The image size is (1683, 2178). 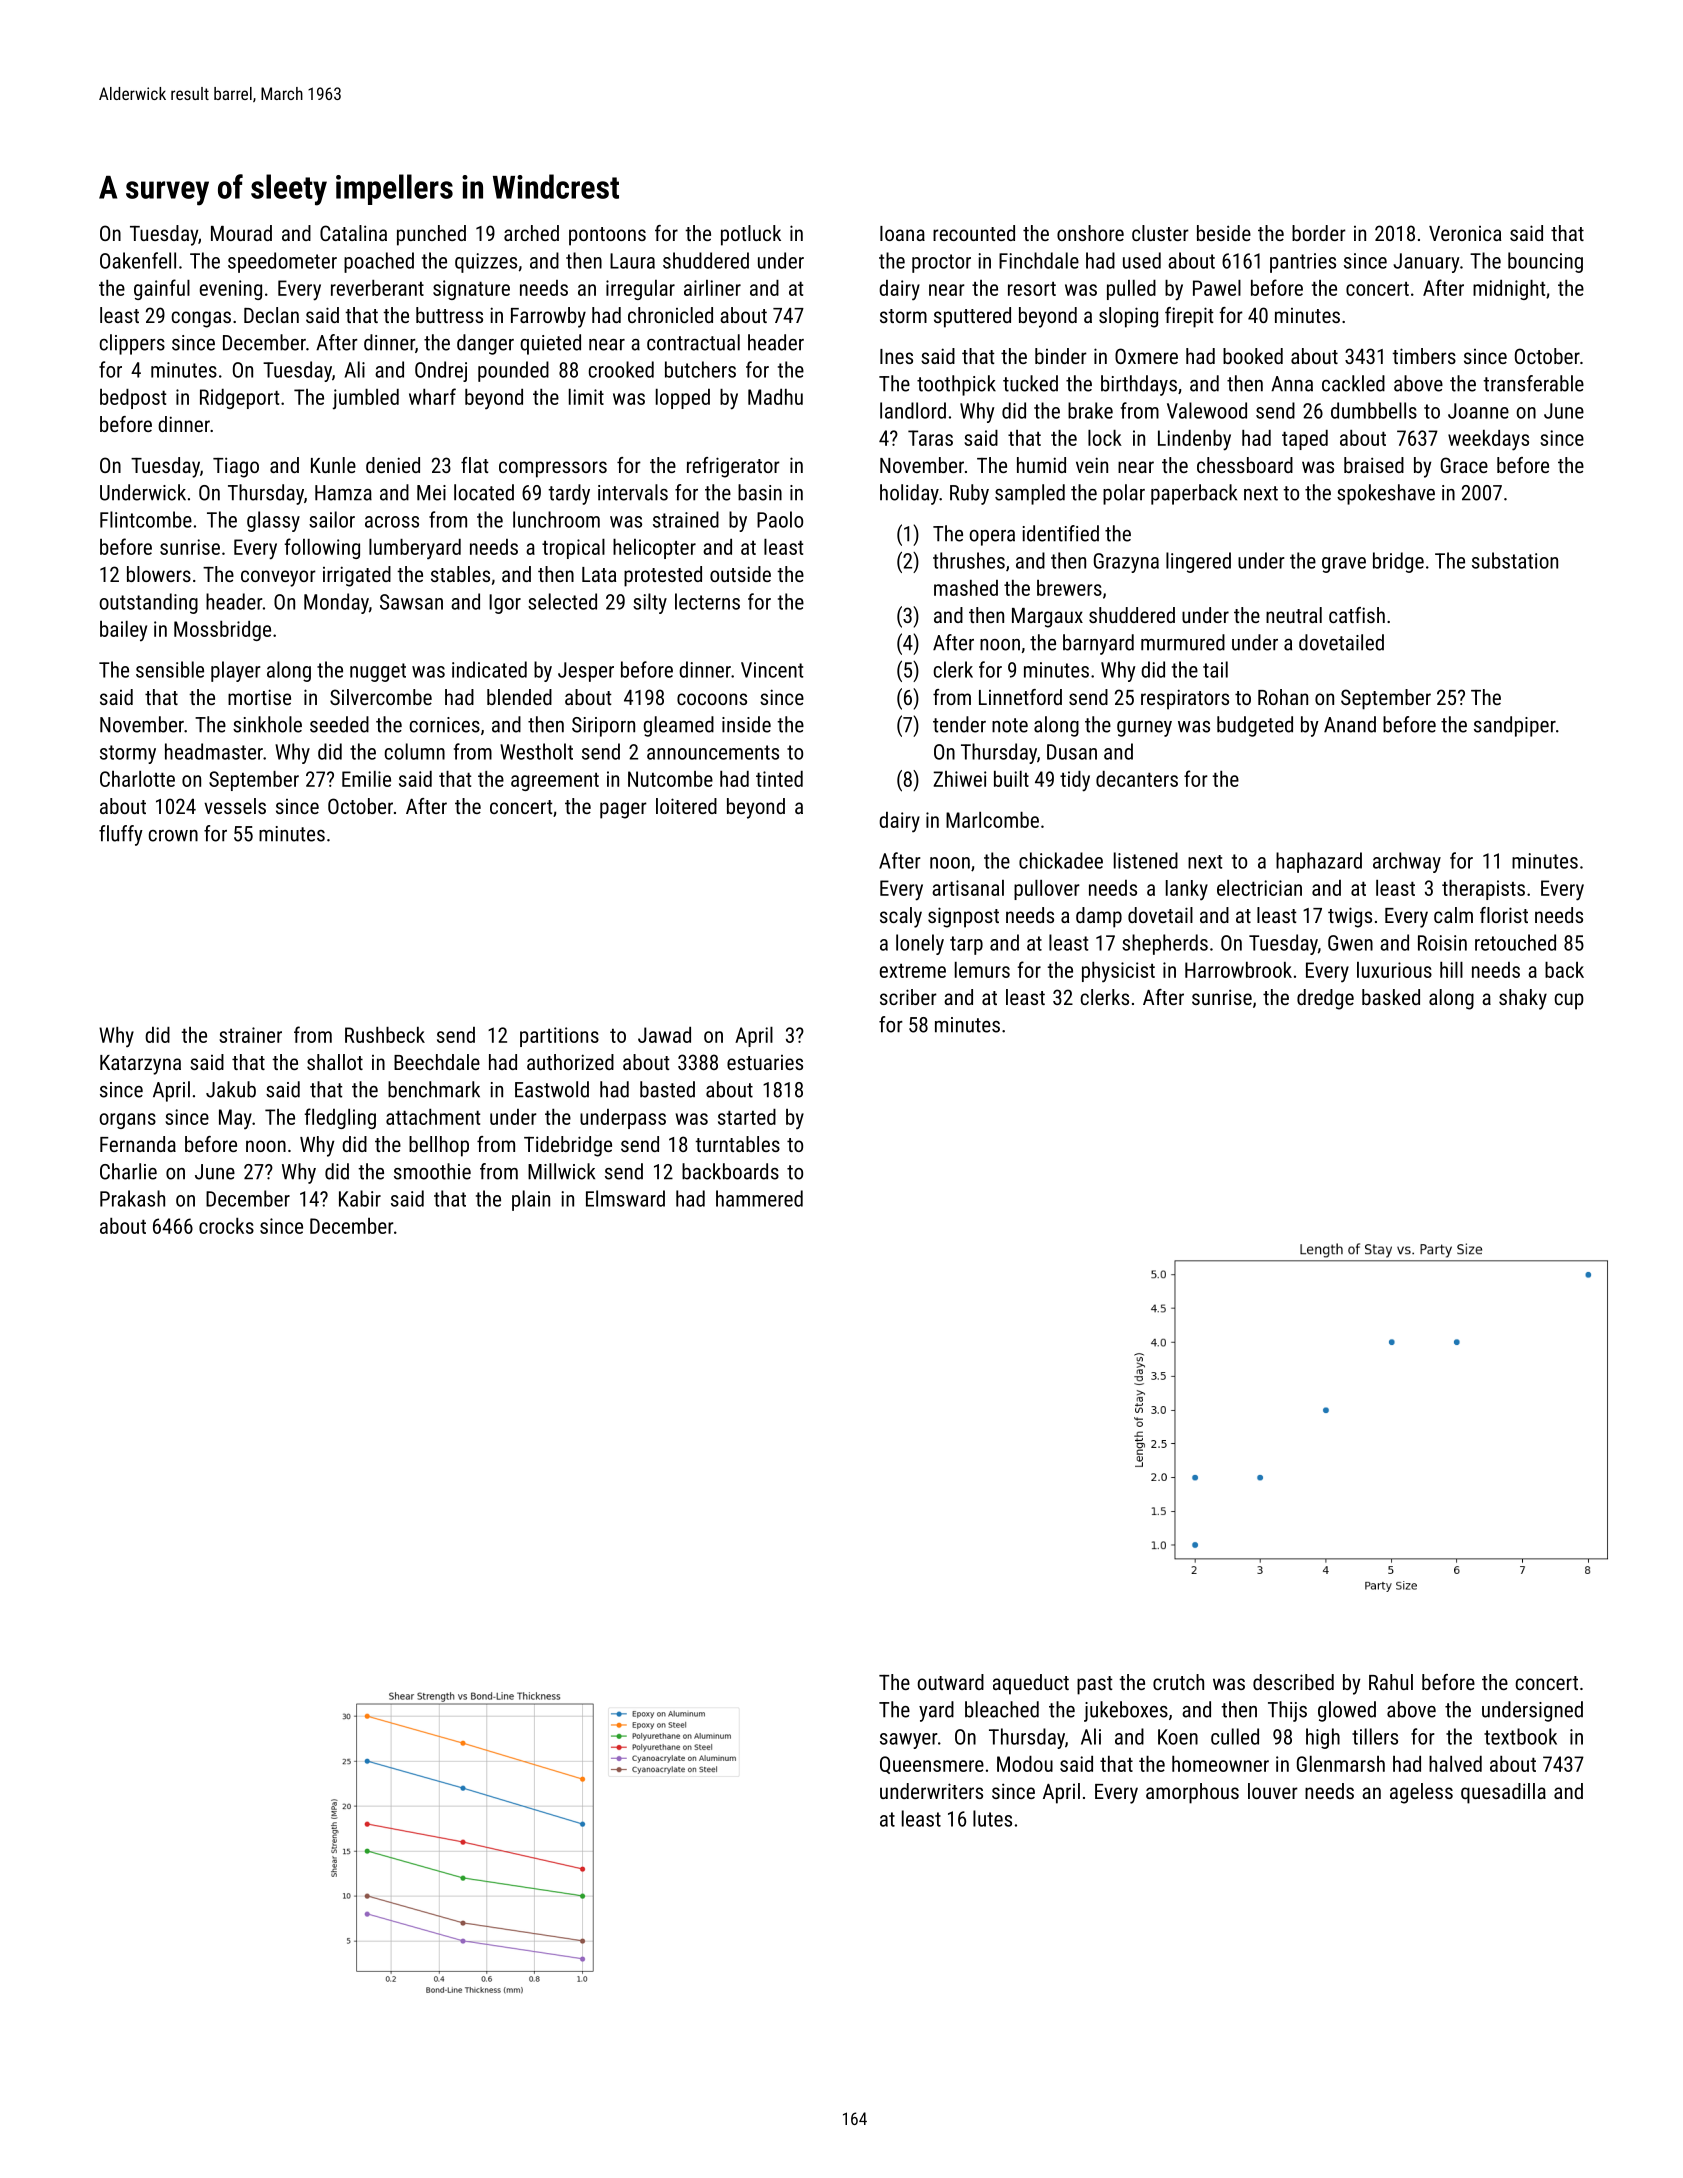 I want to click on Linnetford, so click(x=1020, y=697).
